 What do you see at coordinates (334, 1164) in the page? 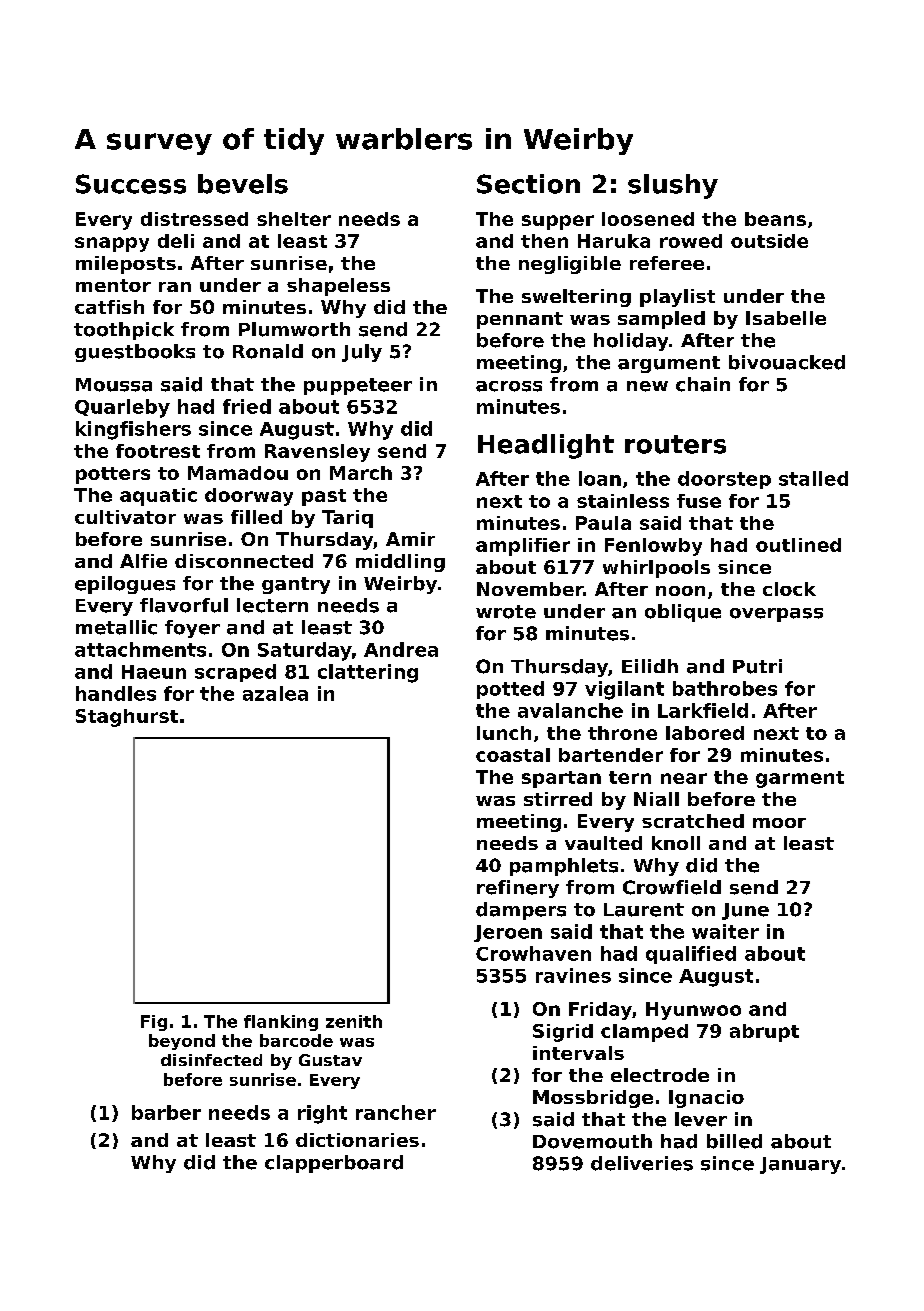
I see `clapperboard` at bounding box center [334, 1164].
